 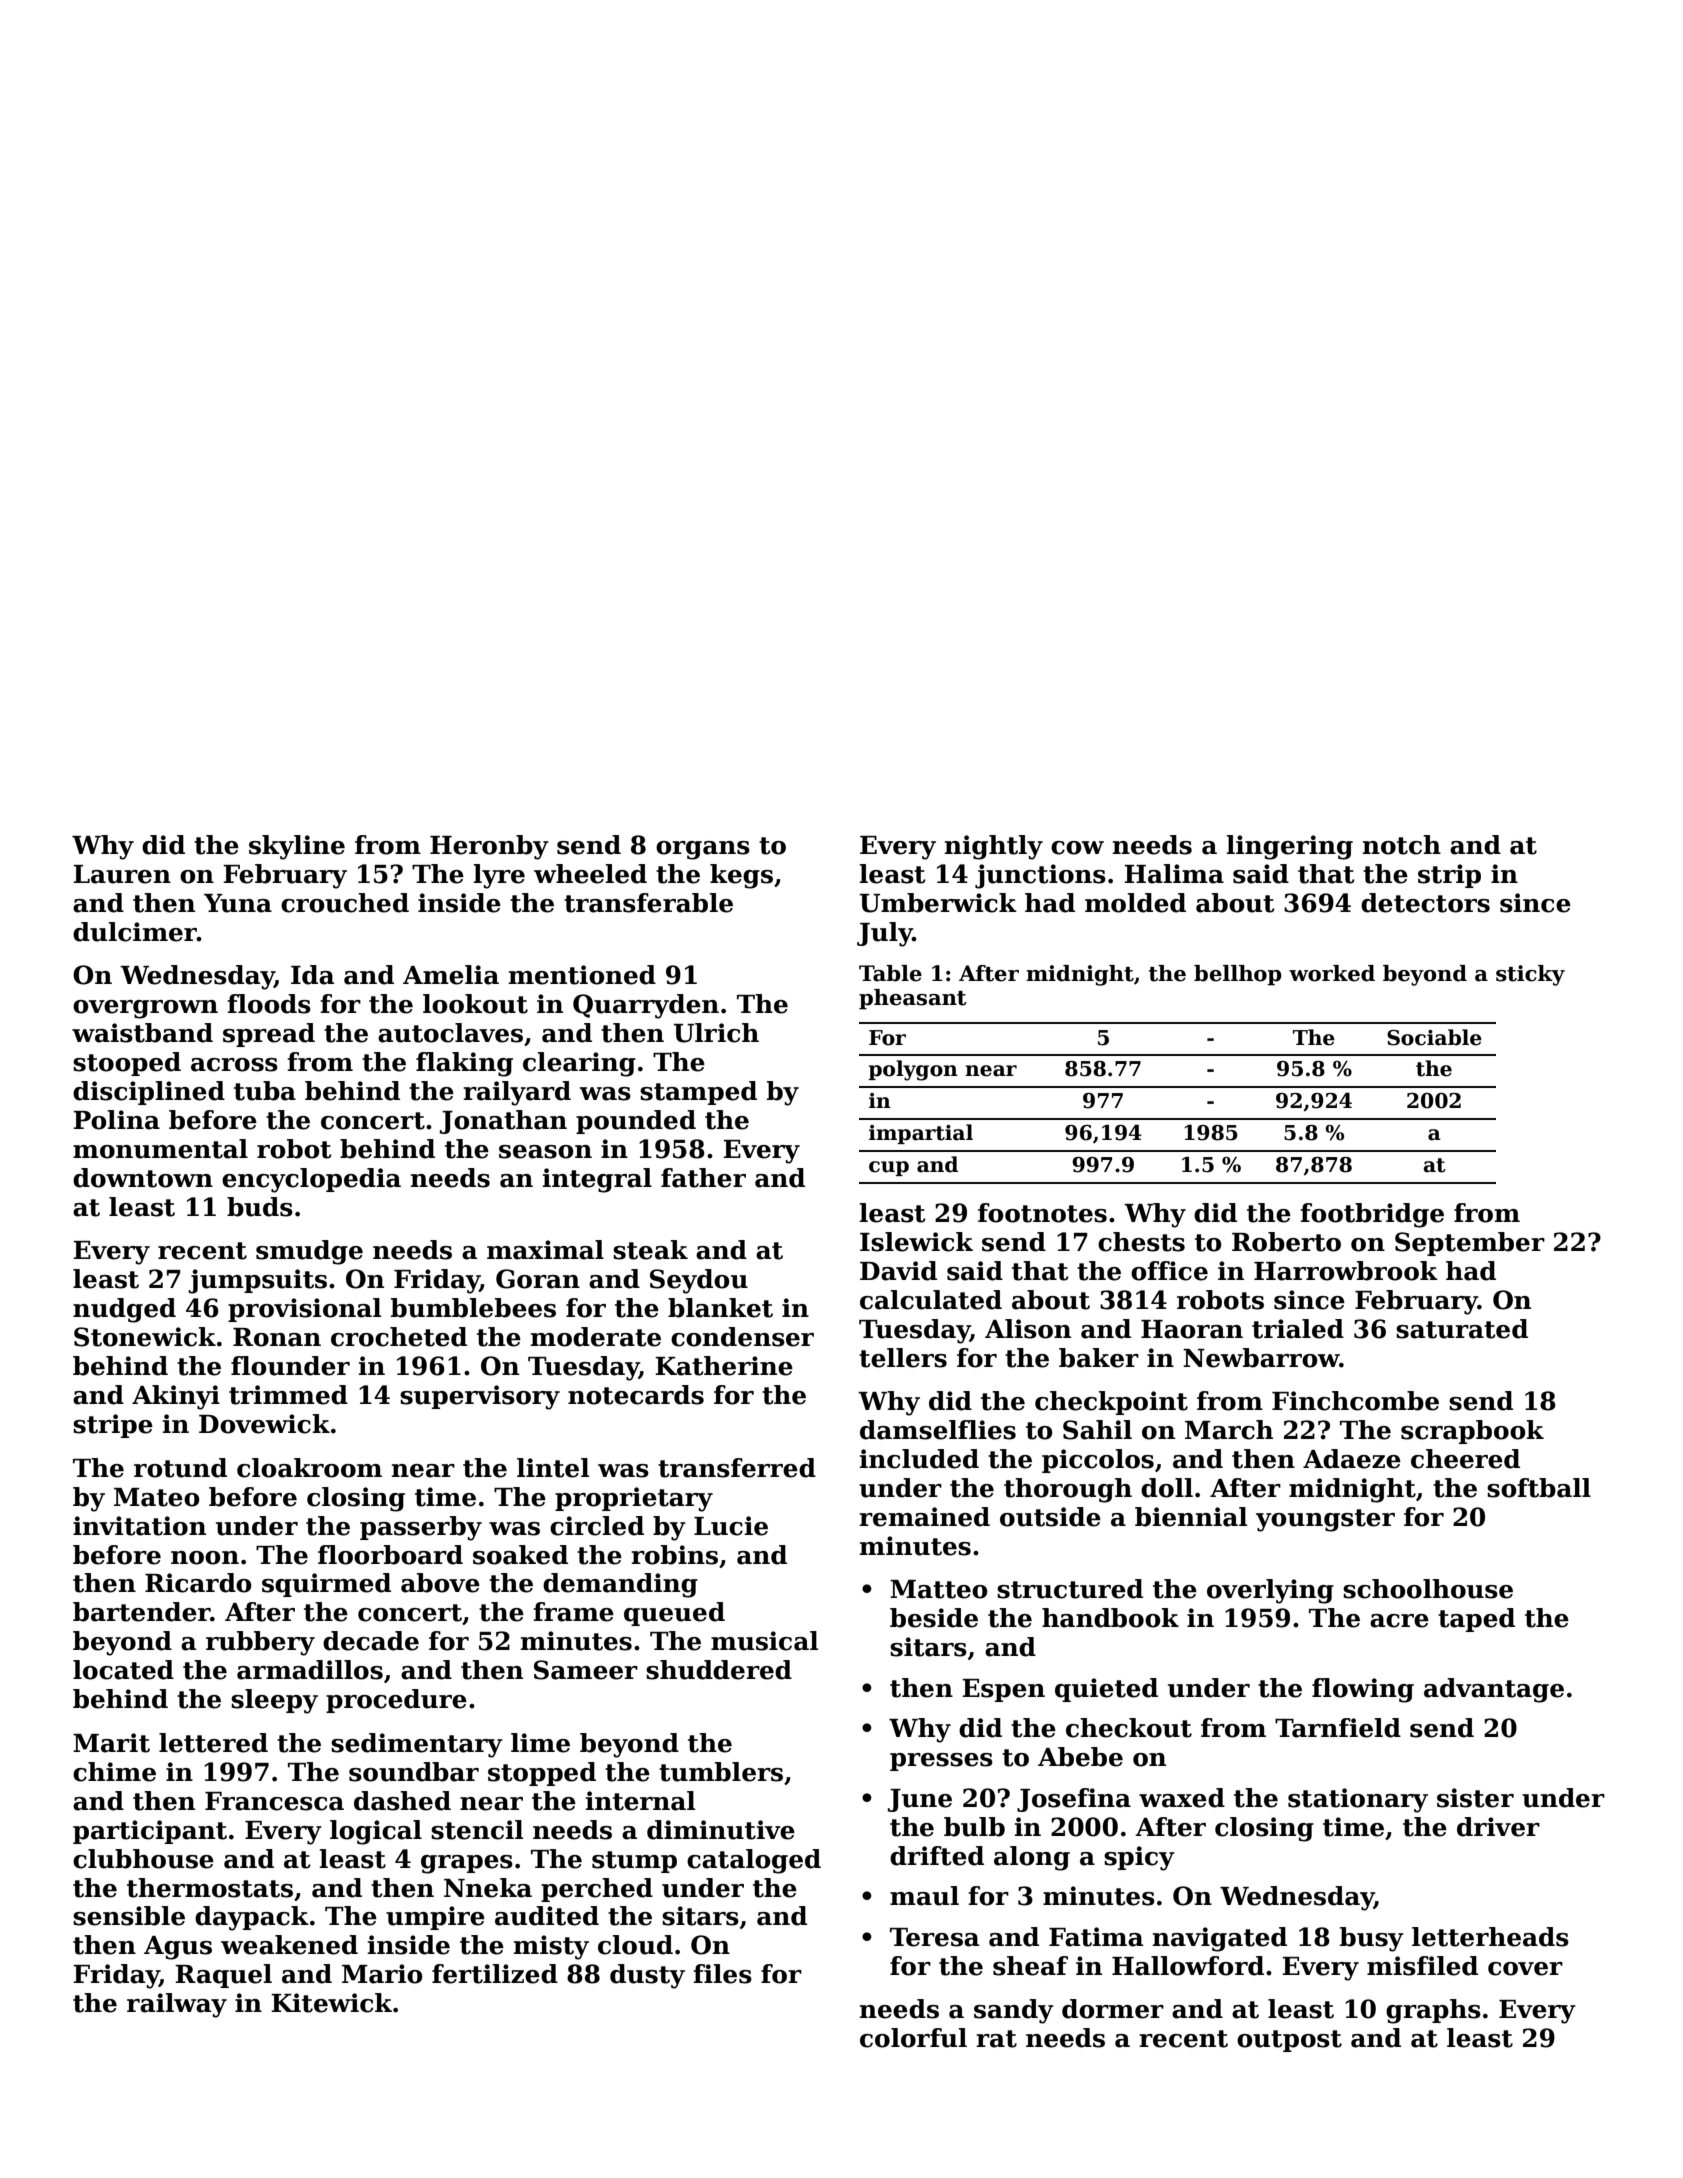 I want to click on notch, so click(x=1402, y=845).
